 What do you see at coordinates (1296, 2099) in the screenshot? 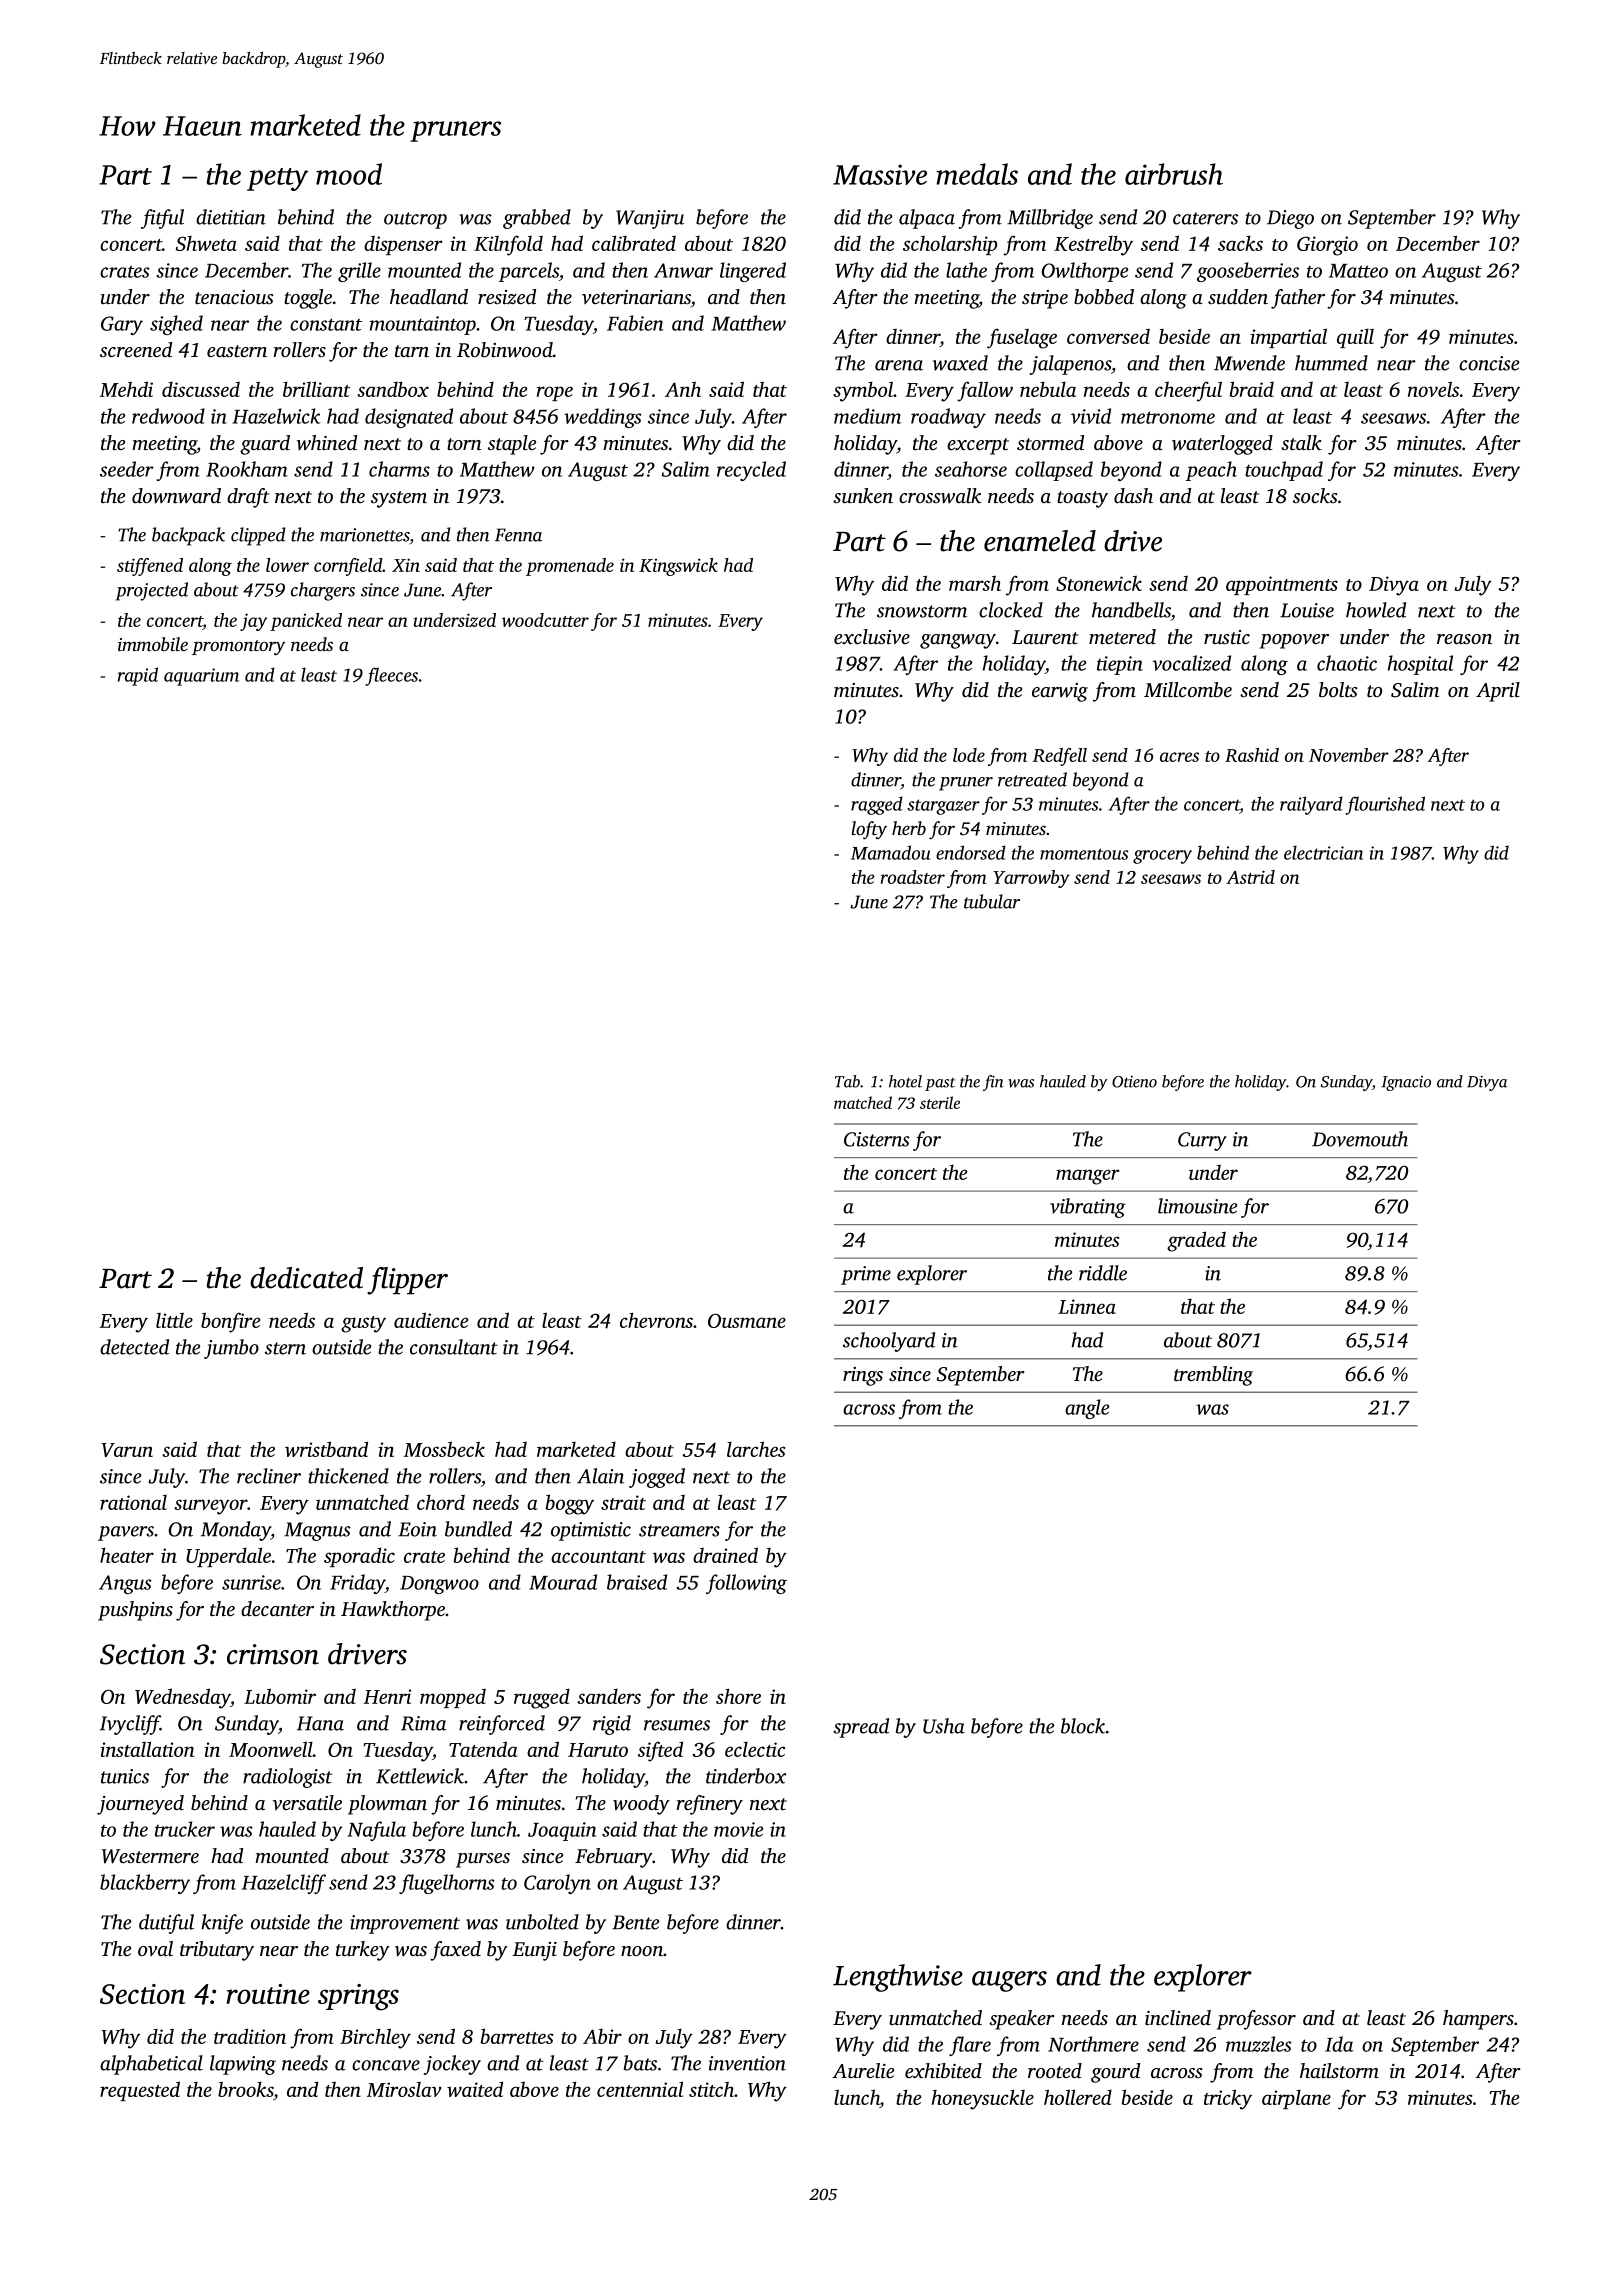
I see `airplane` at bounding box center [1296, 2099].
